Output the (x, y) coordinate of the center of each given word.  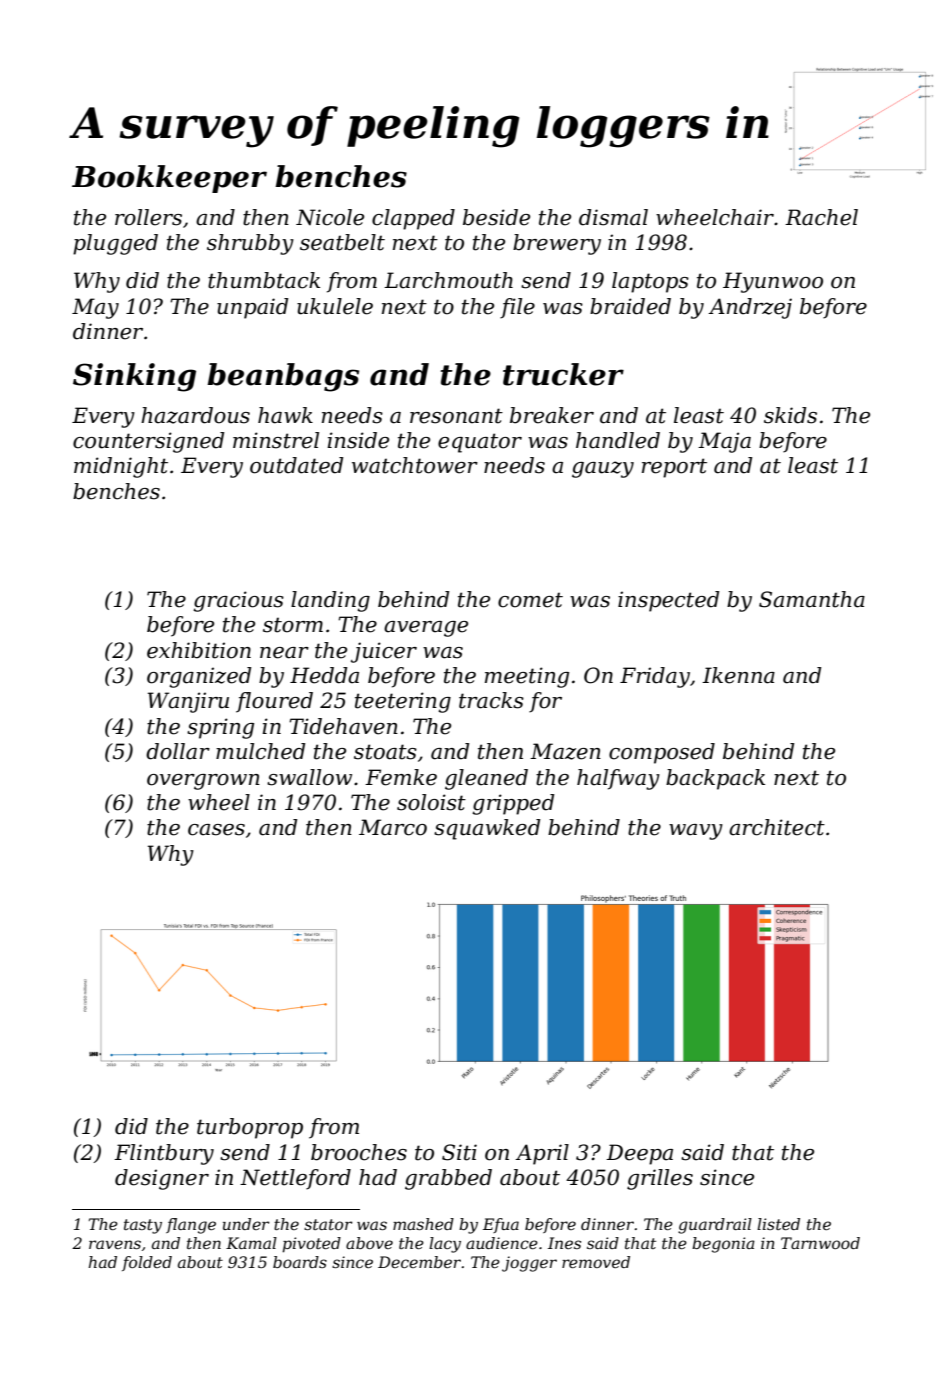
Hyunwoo (773, 282)
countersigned (148, 442)
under (246, 1224)
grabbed (448, 1179)
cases (216, 830)
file (517, 308)
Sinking (134, 377)
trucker (563, 374)
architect (777, 827)
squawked (487, 829)
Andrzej (750, 308)
